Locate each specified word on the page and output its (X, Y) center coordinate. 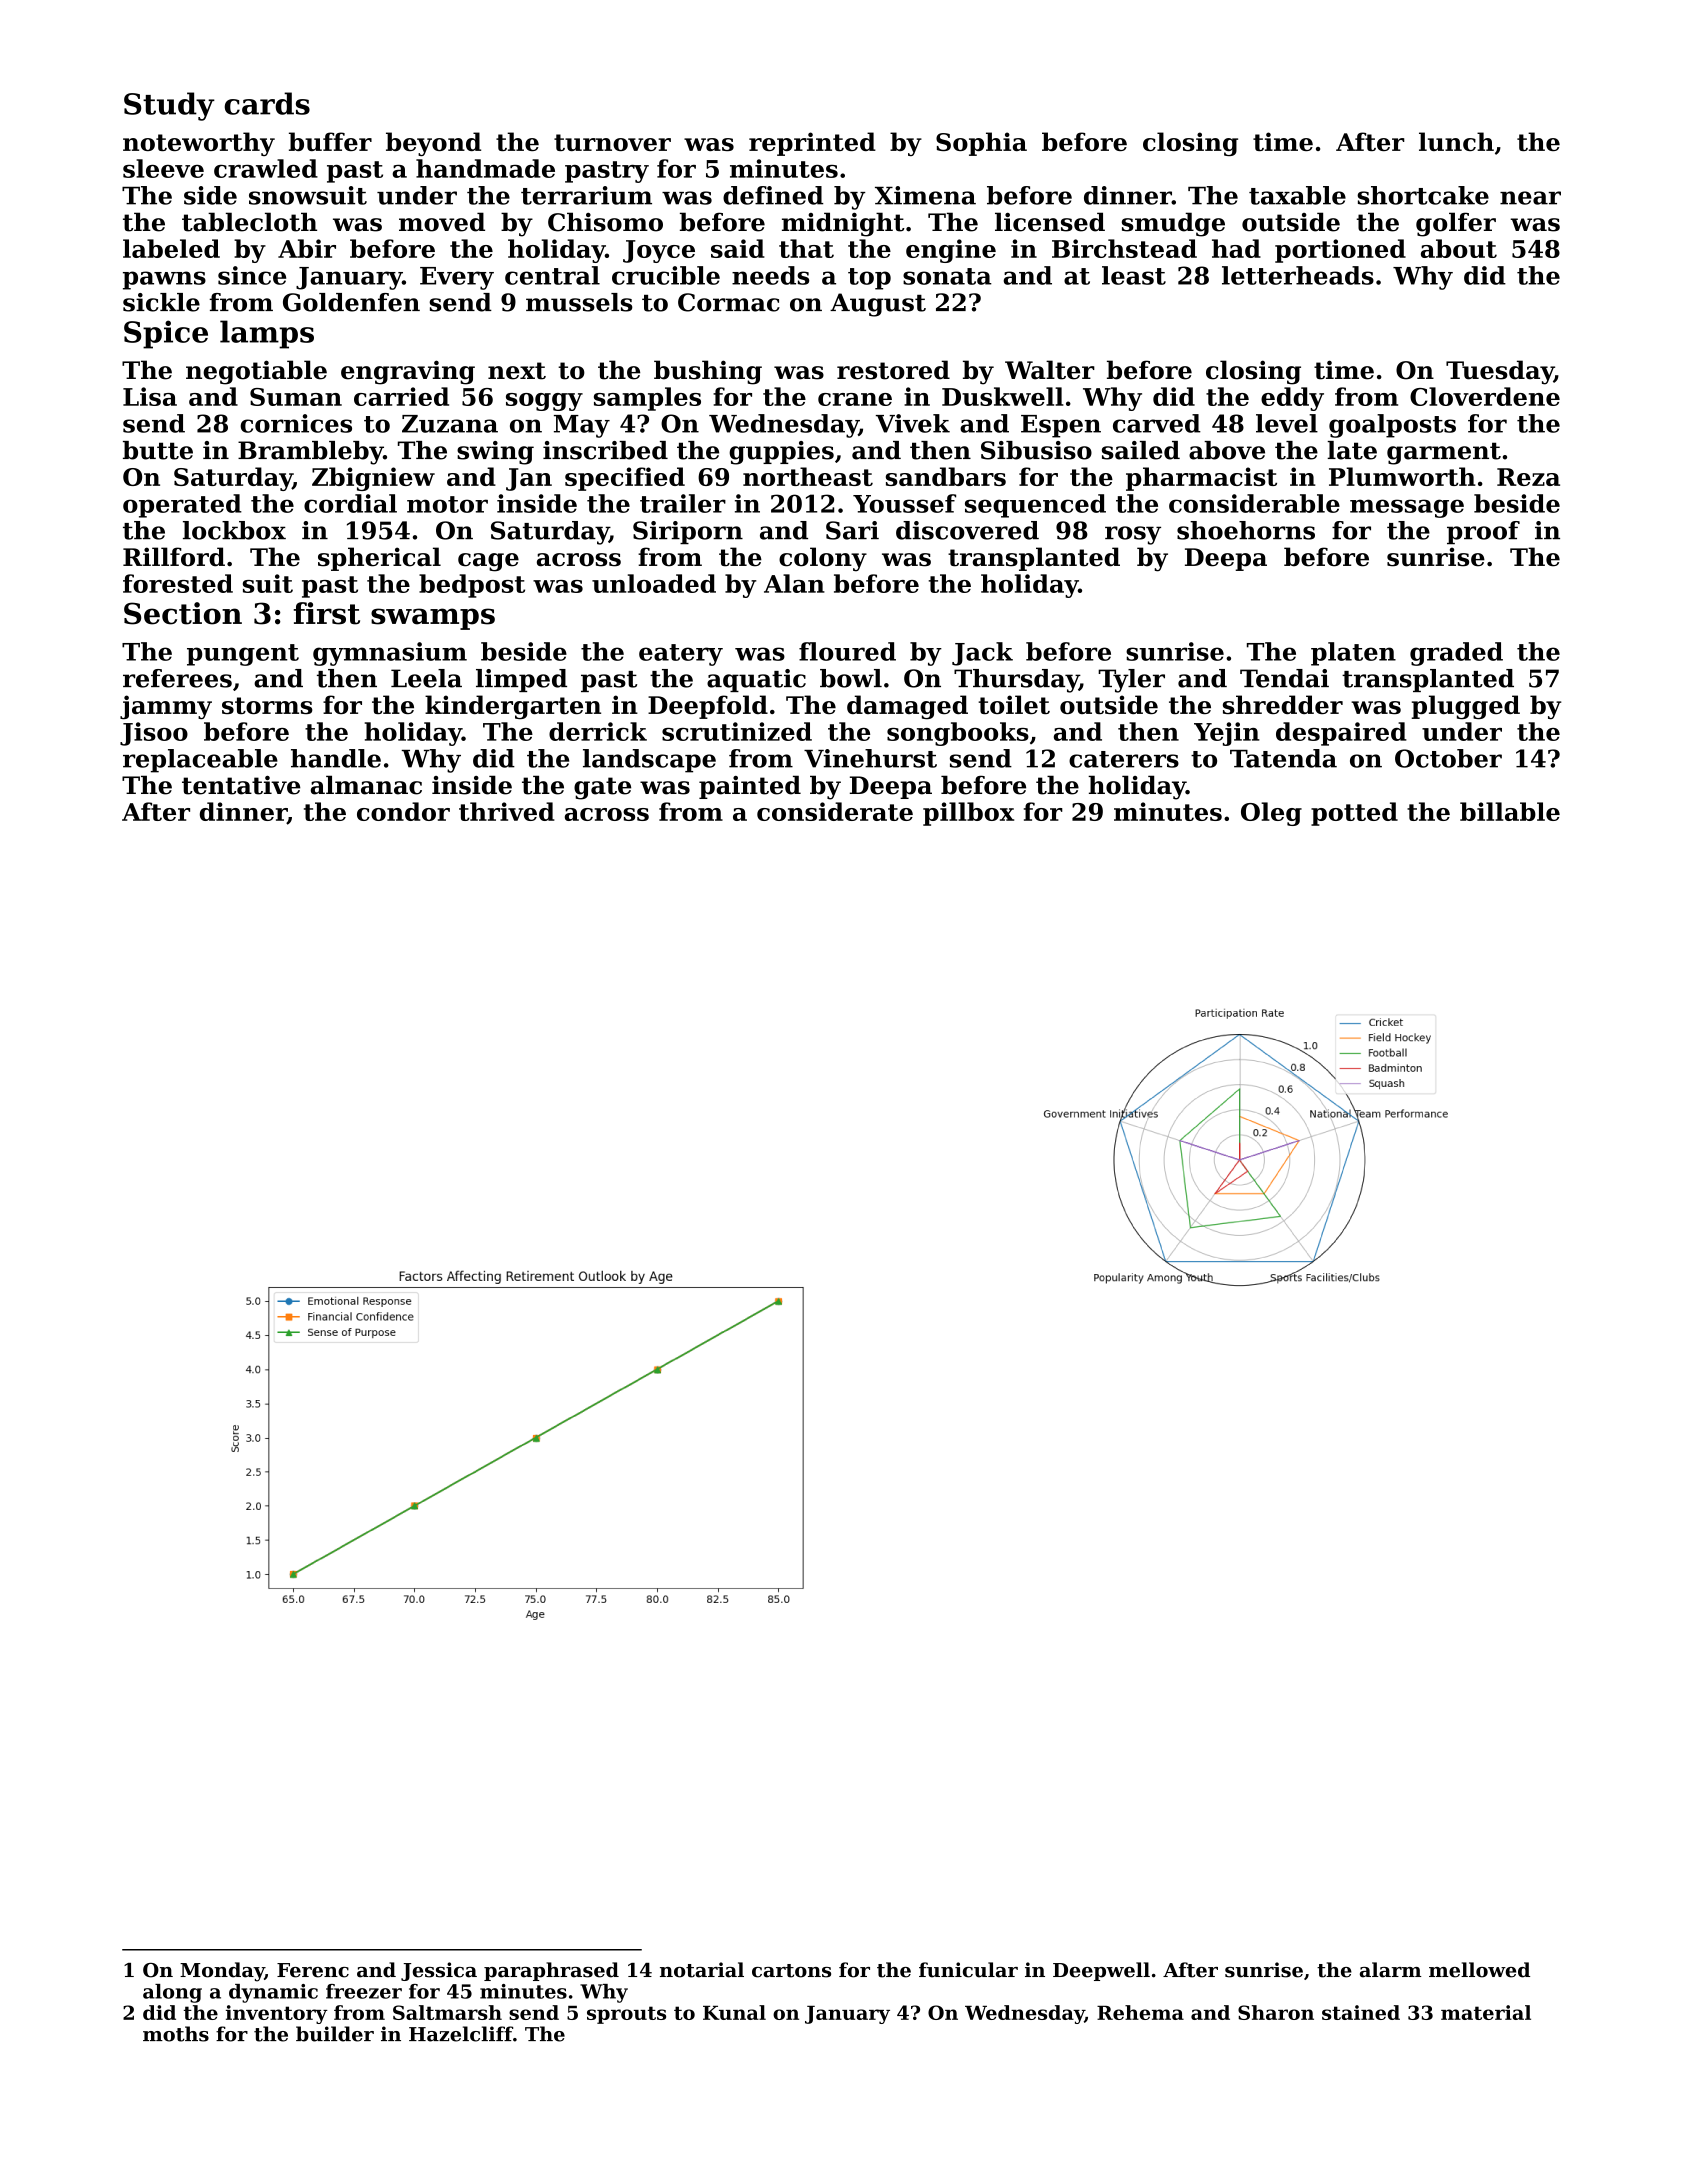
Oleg (1271, 814)
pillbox (968, 814)
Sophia (981, 144)
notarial (702, 1970)
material (1486, 2012)
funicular (968, 1970)
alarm (1390, 1970)
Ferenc (313, 1970)
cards (267, 103)
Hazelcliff (461, 2034)
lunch (1456, 141)
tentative (241, 785)
